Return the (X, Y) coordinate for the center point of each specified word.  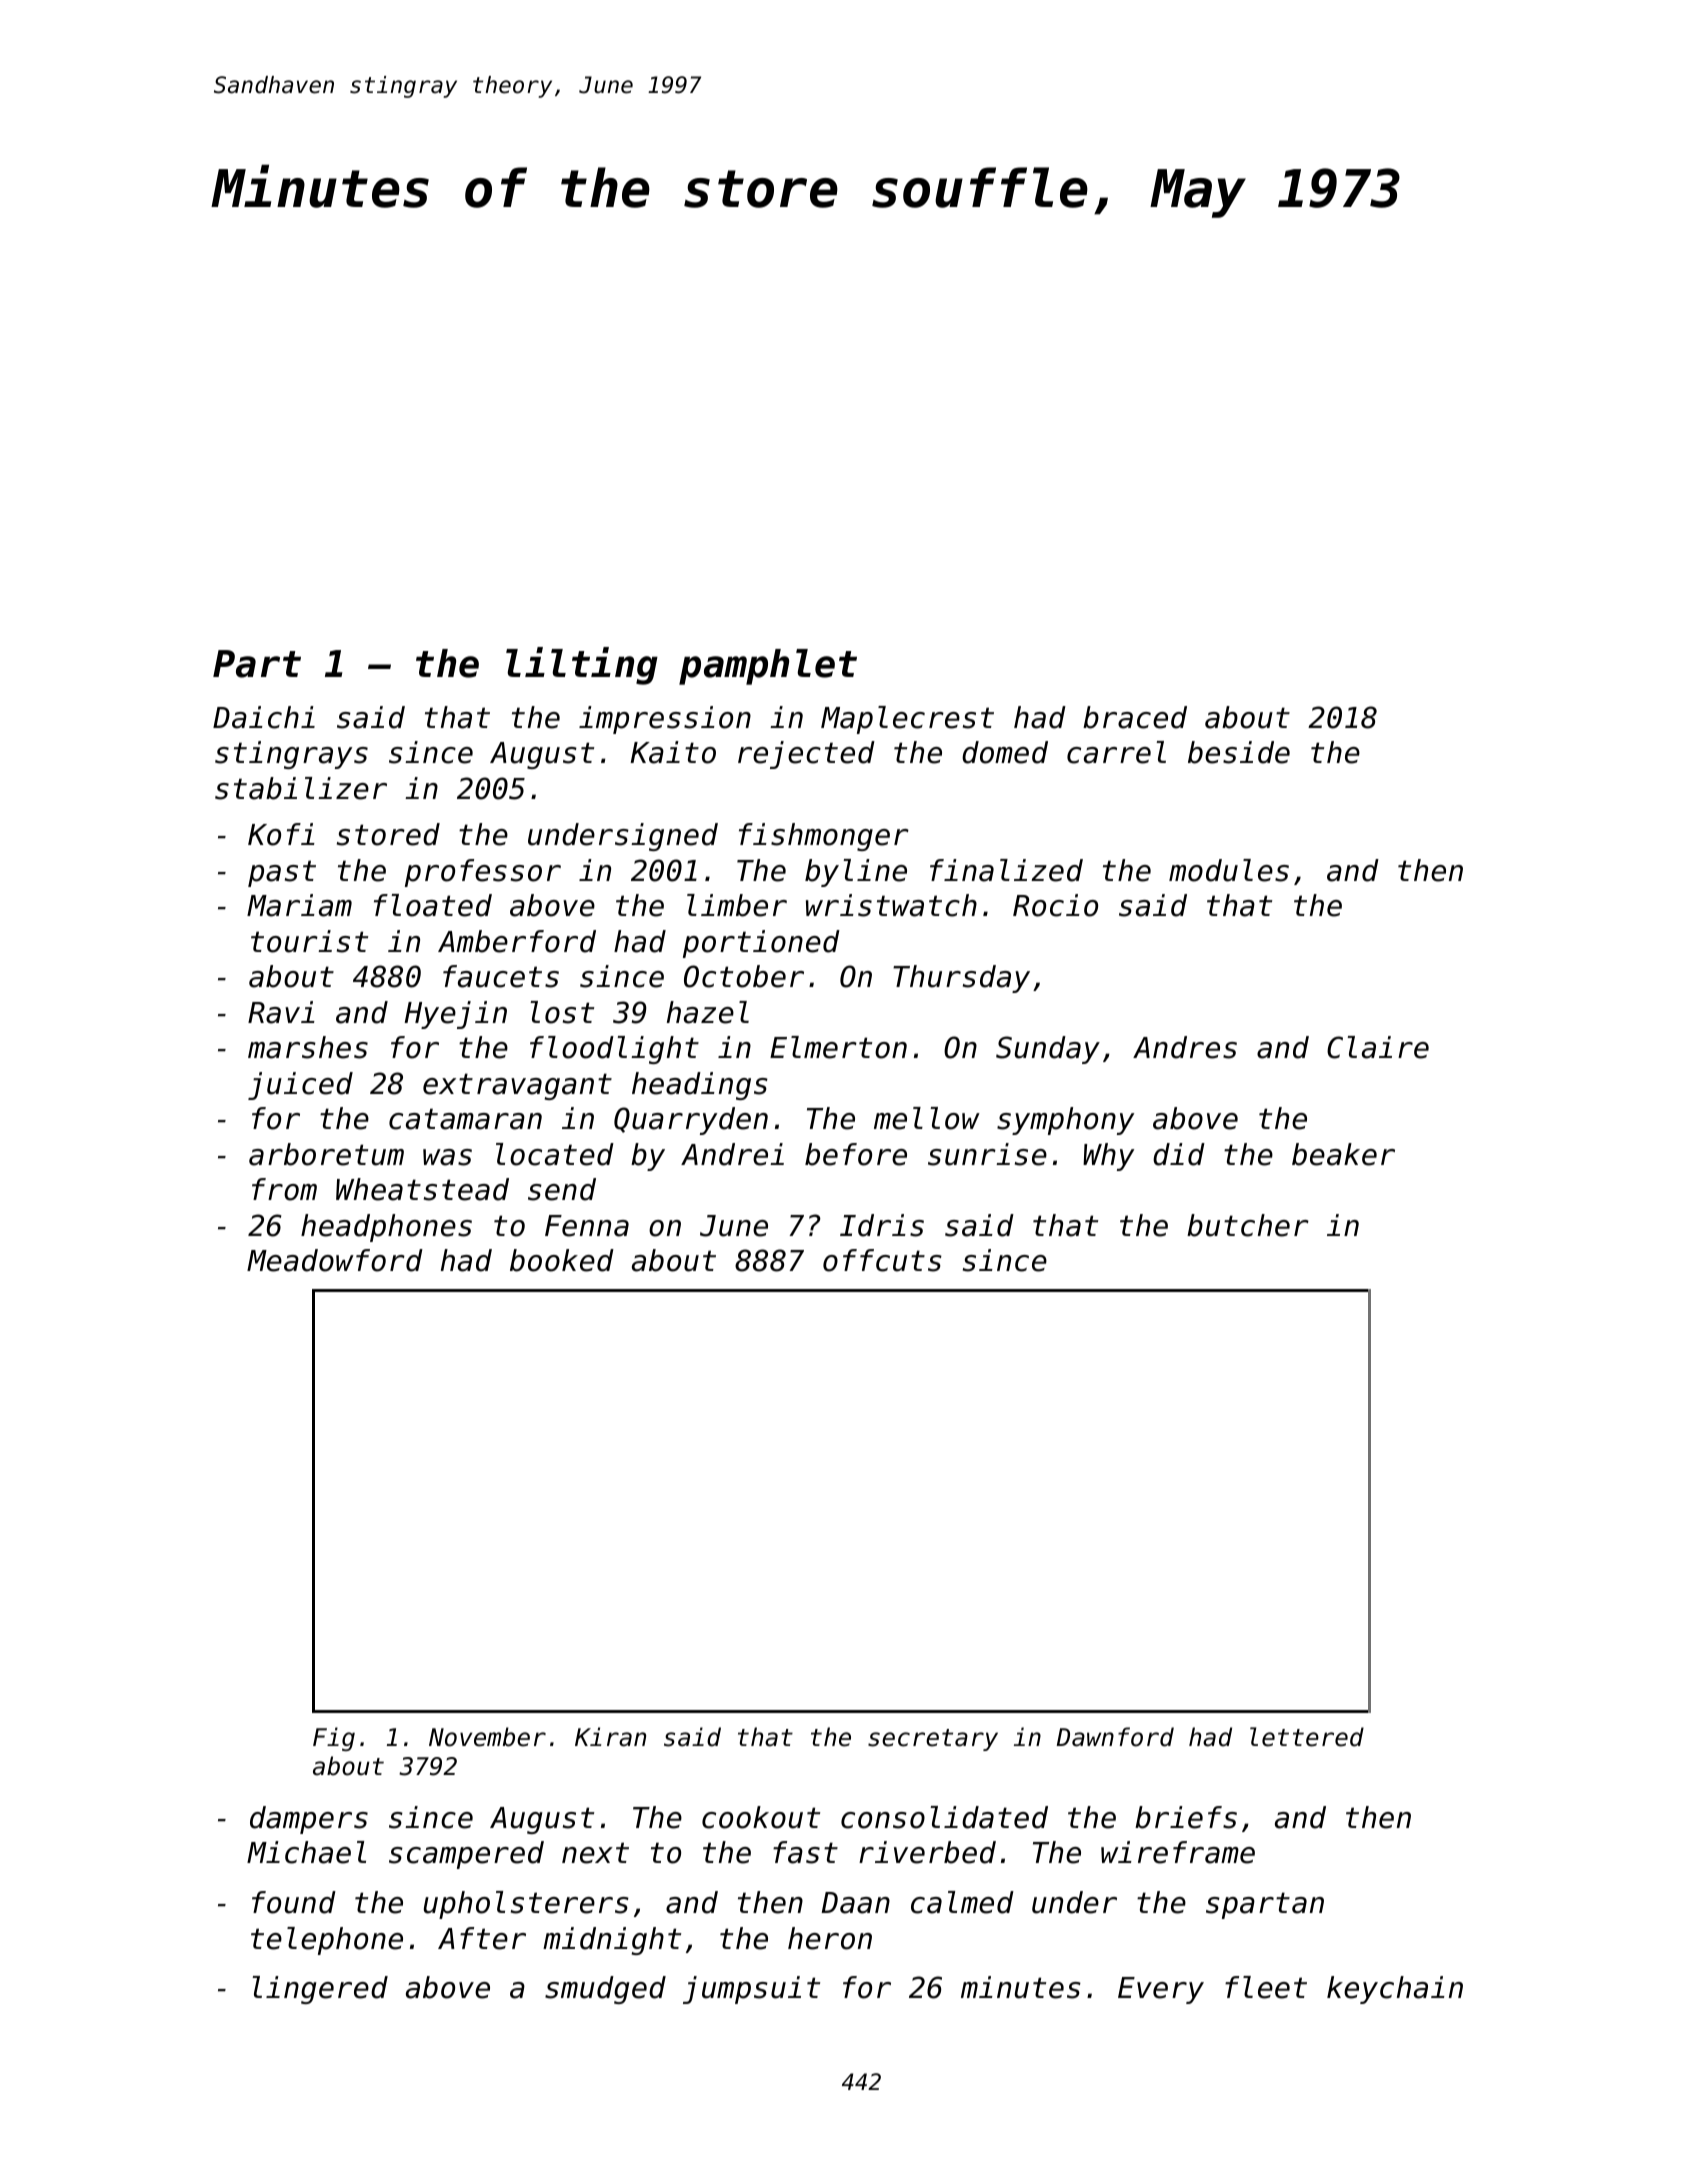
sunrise (987, 1154)
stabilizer (301, 788)
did (1179, 1154)
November (487, 1737)
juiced (300, 1086)
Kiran (610, 1737)
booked (562, 1260)
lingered (320, 1990)
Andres (1185, 1047)
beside (1239, 752)
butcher (1248, 1225)
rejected (806, 755)
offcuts (882, 1260)
